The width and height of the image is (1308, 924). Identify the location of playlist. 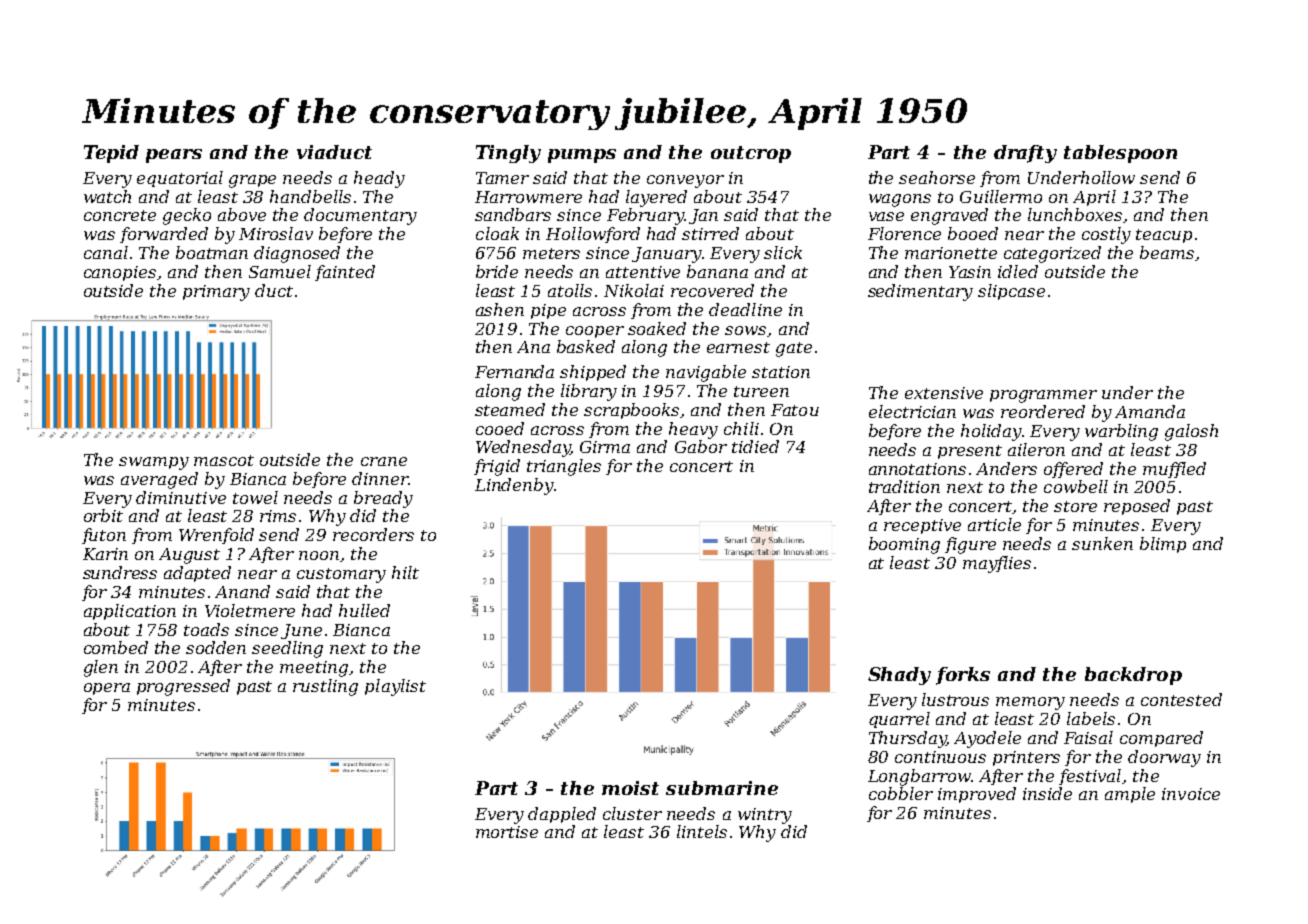
(395, 687).
